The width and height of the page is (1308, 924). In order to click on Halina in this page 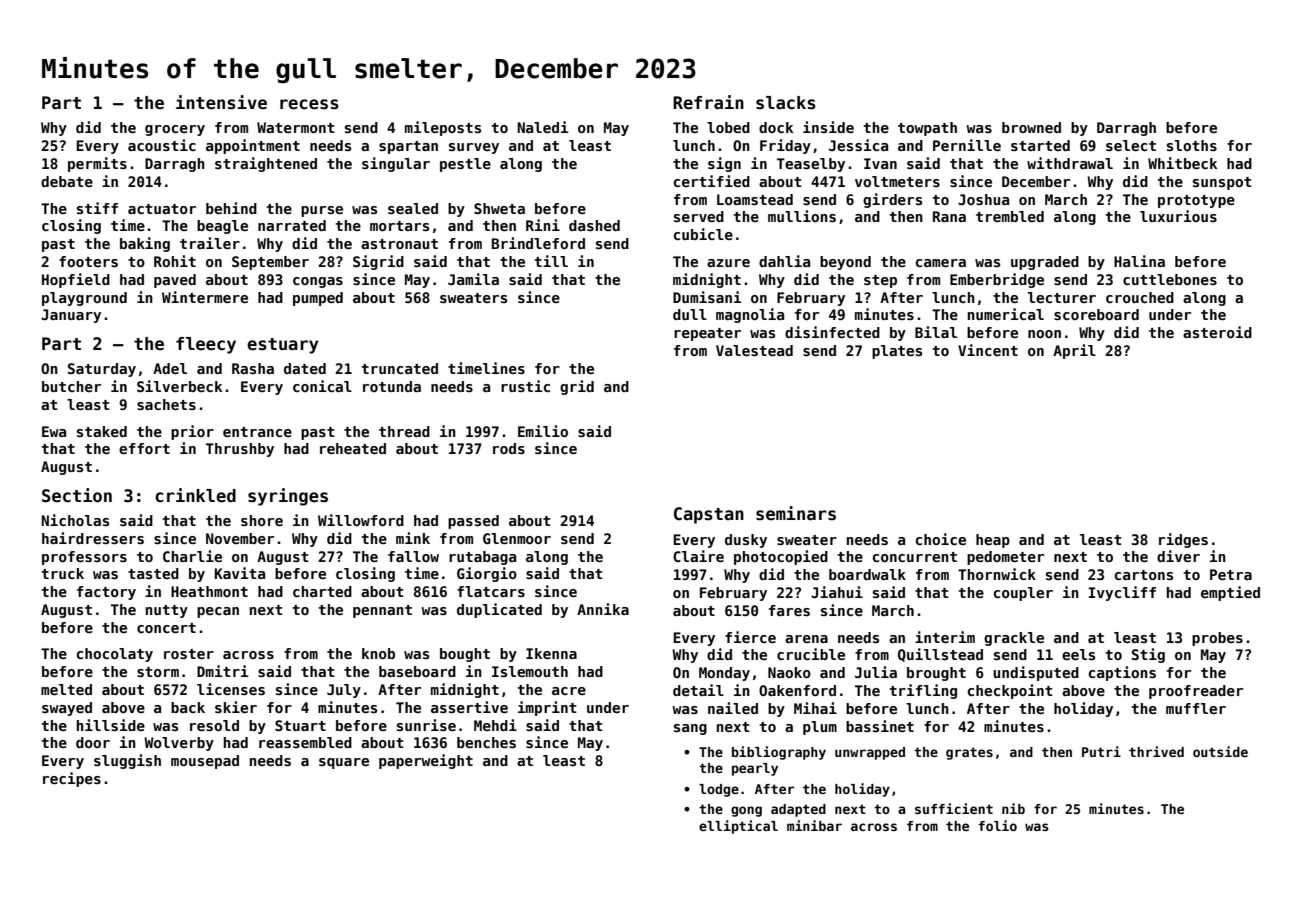, I will do `click(1139, 261)`.
